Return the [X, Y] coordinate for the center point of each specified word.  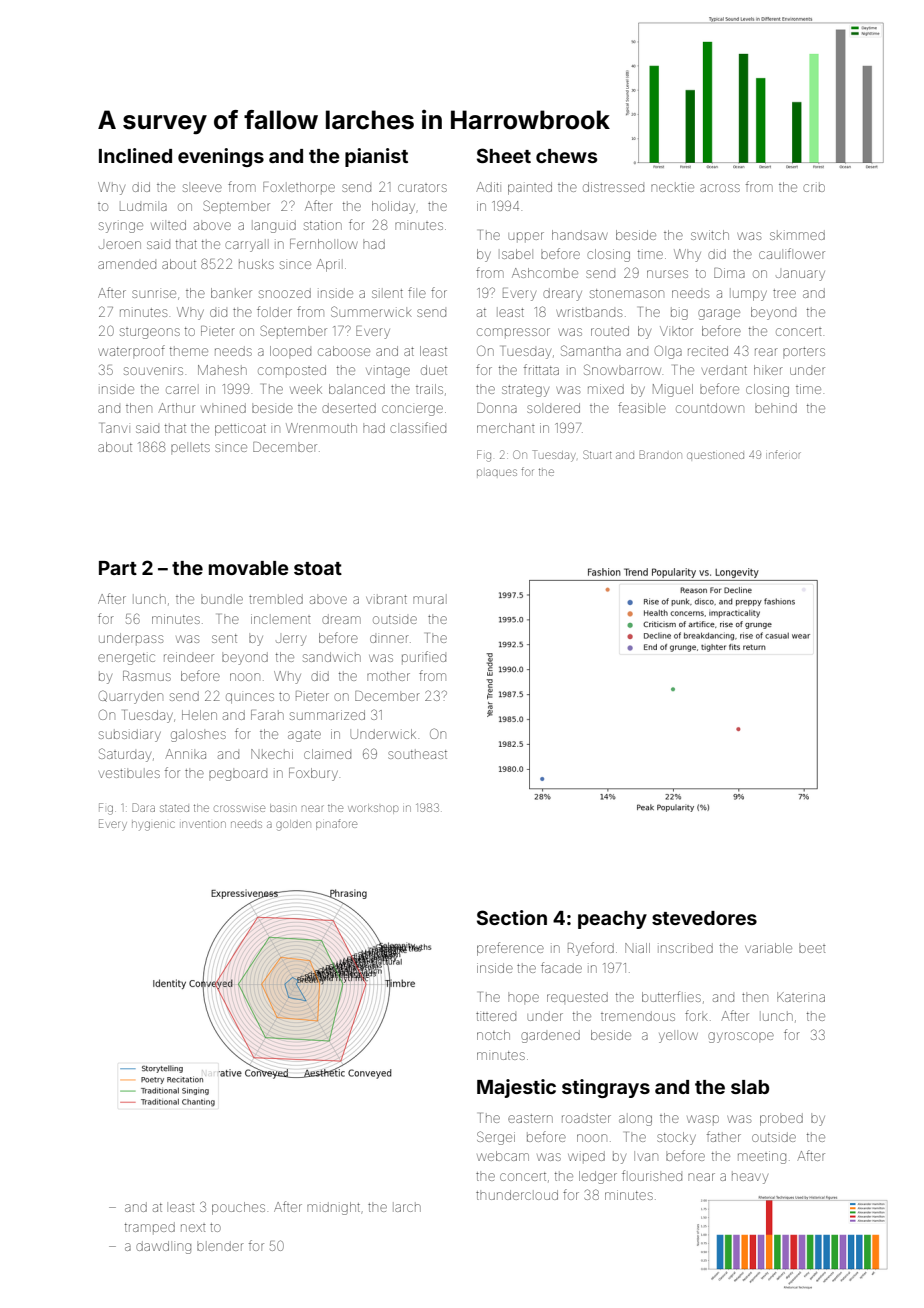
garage [719, 314]
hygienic [153, 826]
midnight [333, 1208]
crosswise [239, 808]
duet [434, 370]
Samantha [591, 350]
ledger [598, 1177]
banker [231, 293]
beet [812, 949]
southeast [417, 754]
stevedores [704, 918]
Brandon [660, 454]
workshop [373, 808]
